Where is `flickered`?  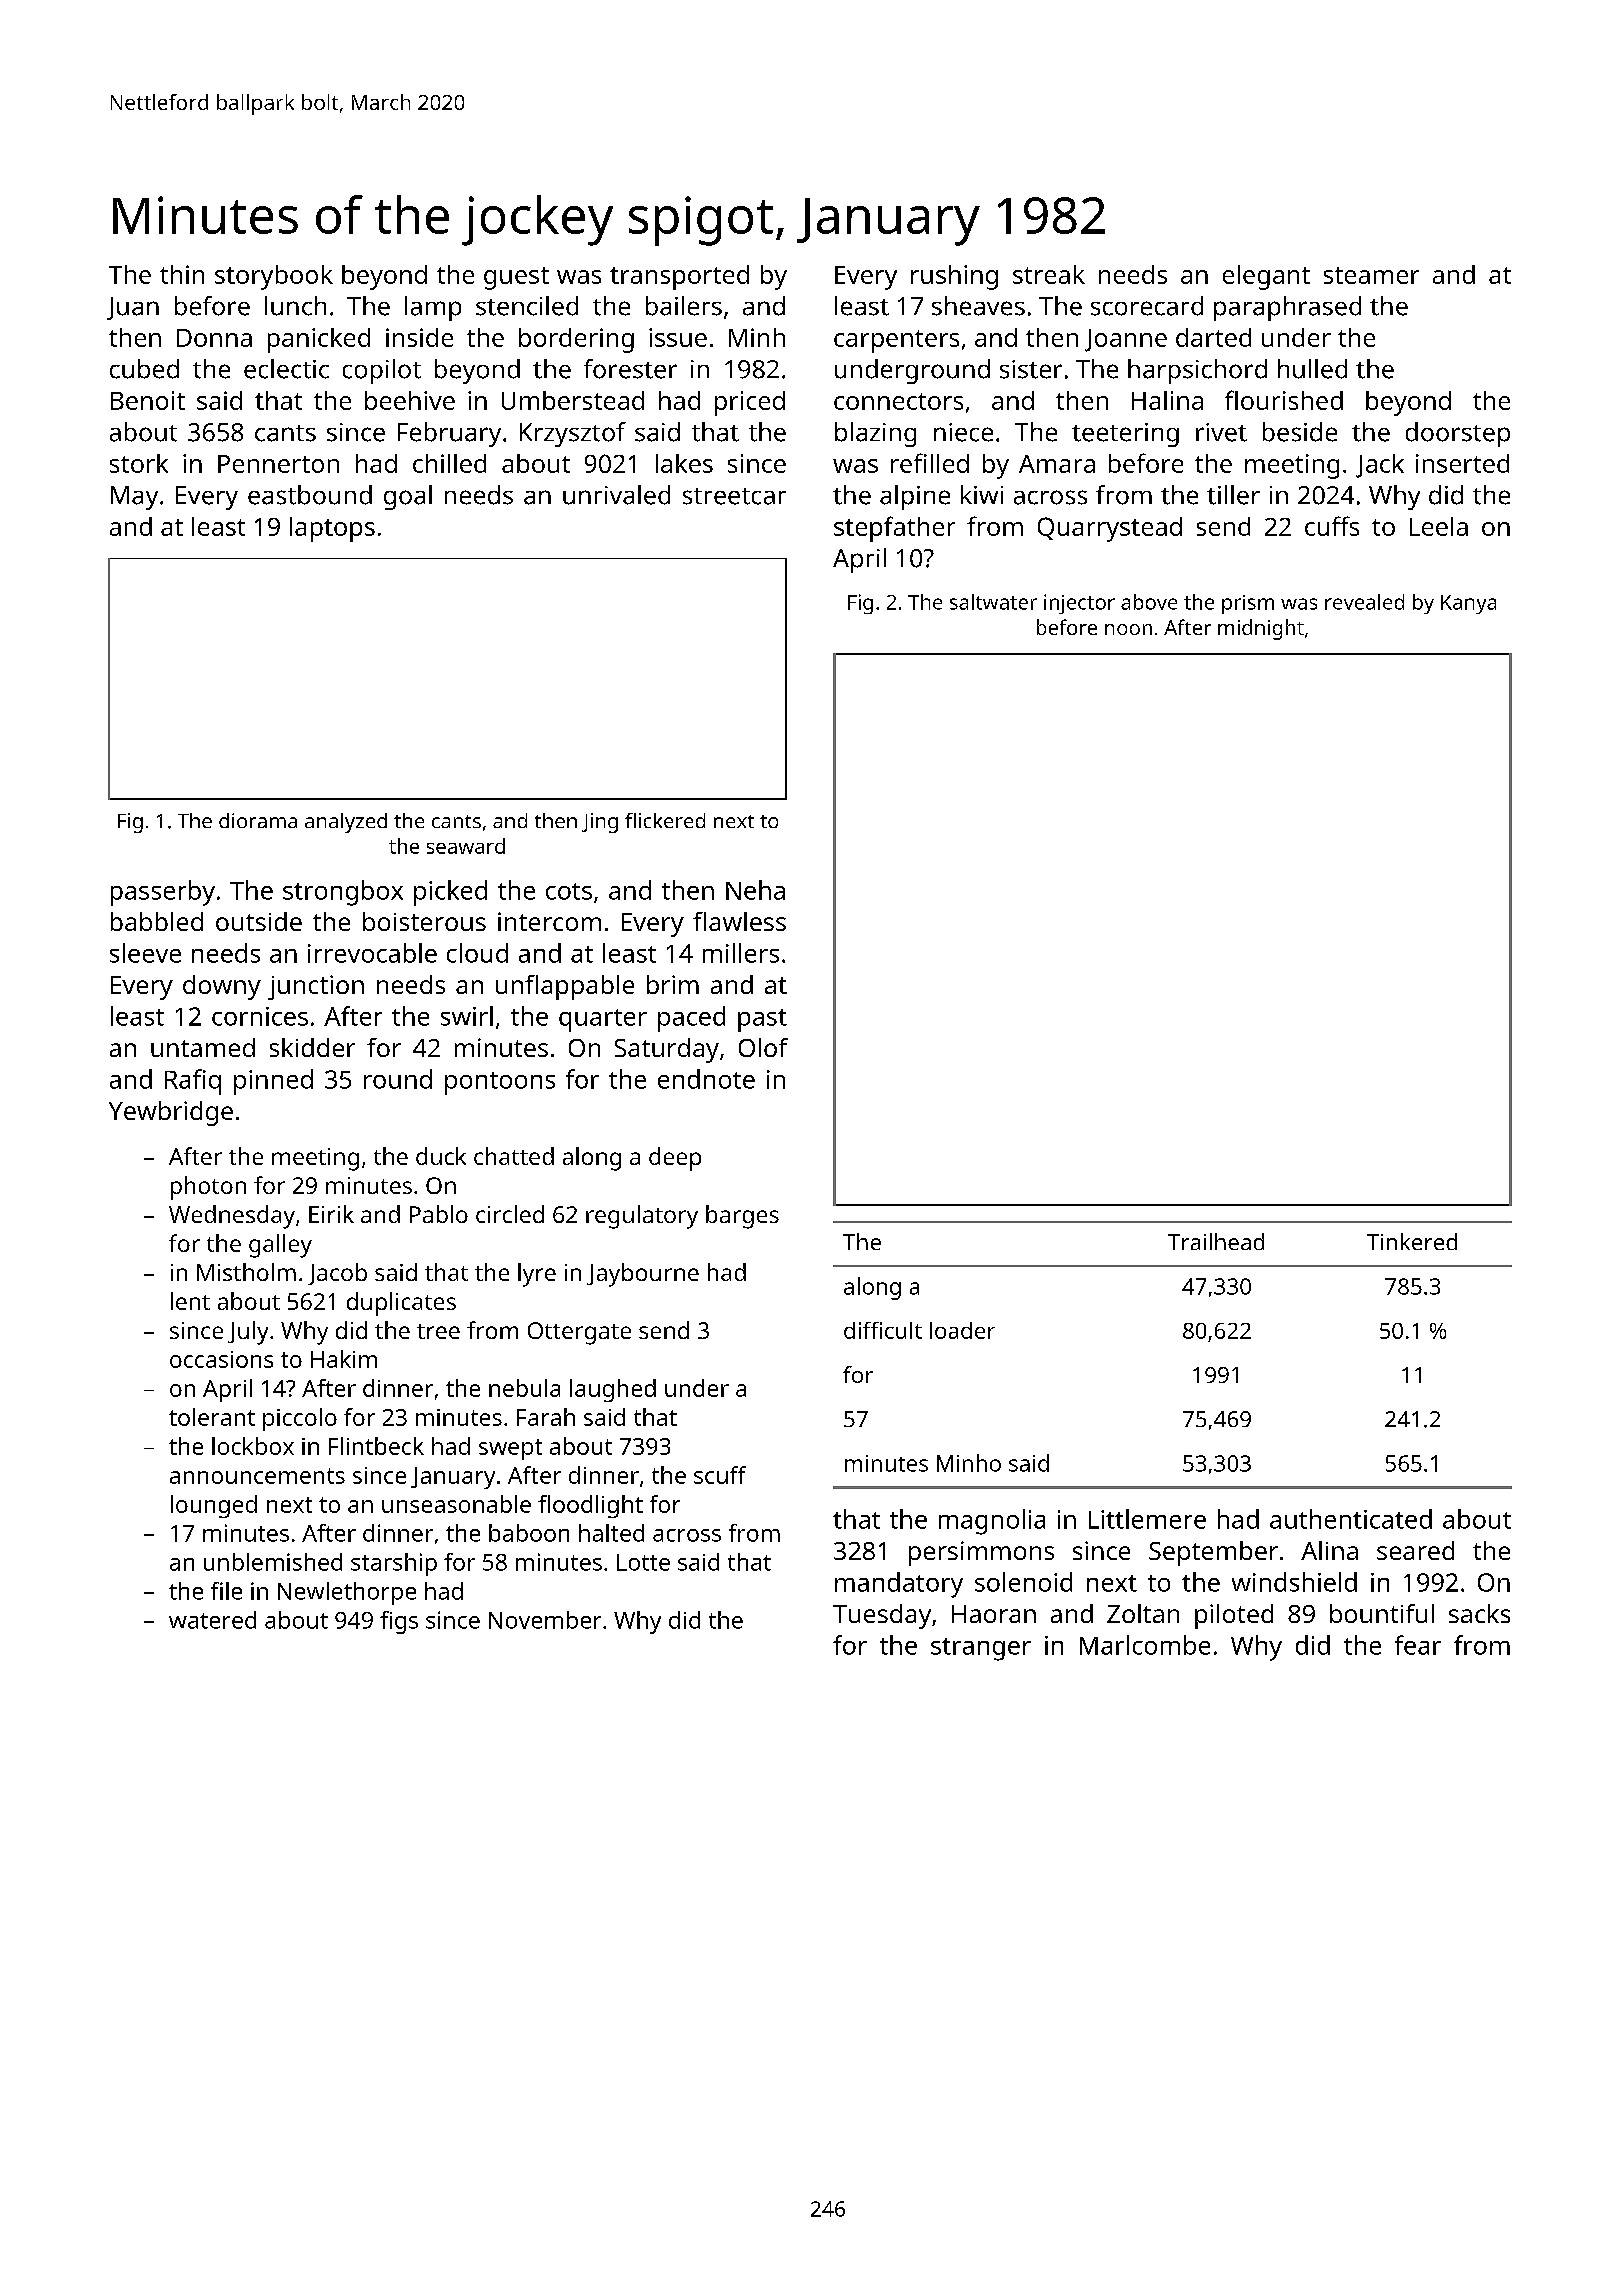
flickered is located at coordinates (665, 820).
